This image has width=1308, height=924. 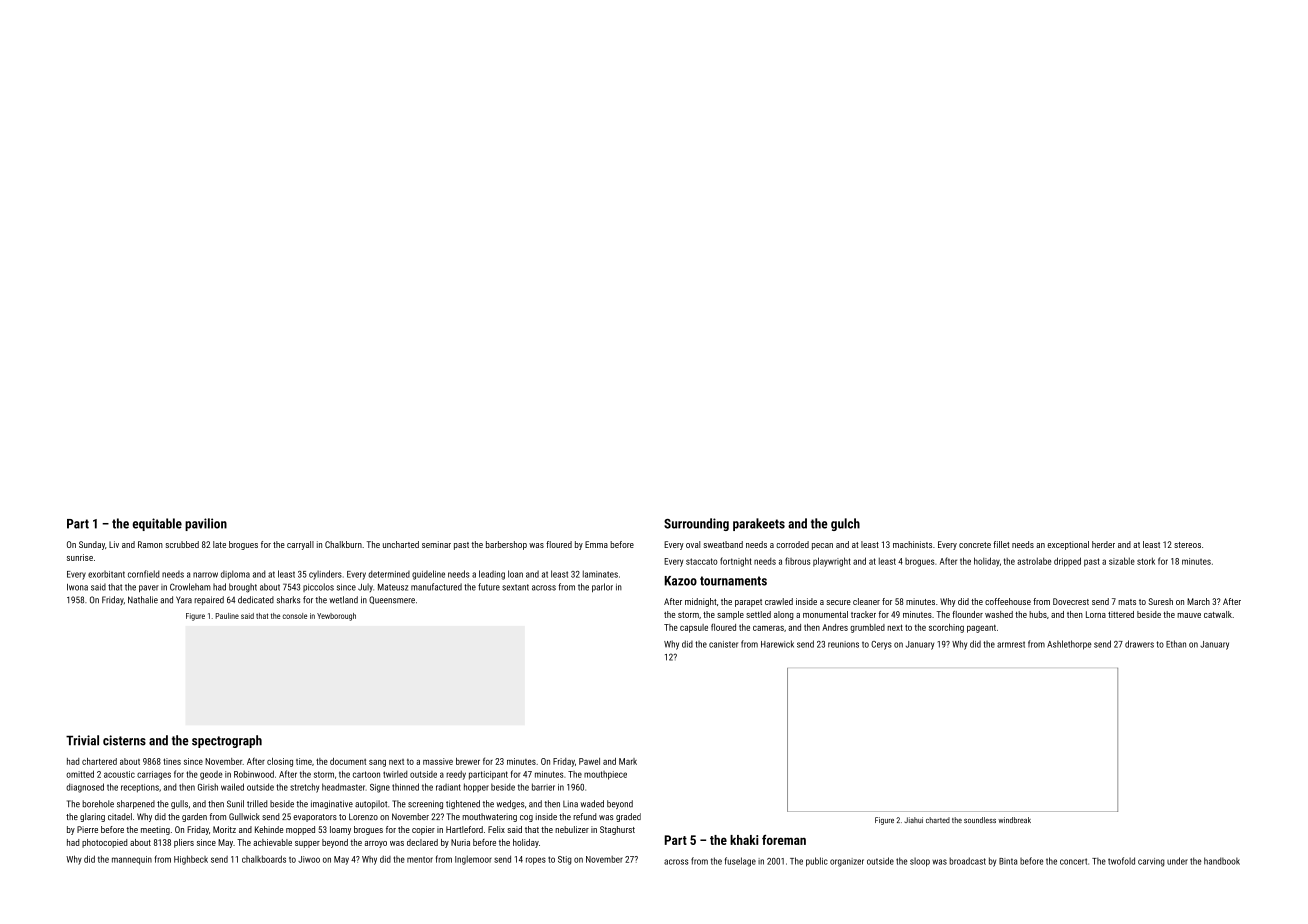 I want to click on Dovecrest, so click(x=1071, y=601).
